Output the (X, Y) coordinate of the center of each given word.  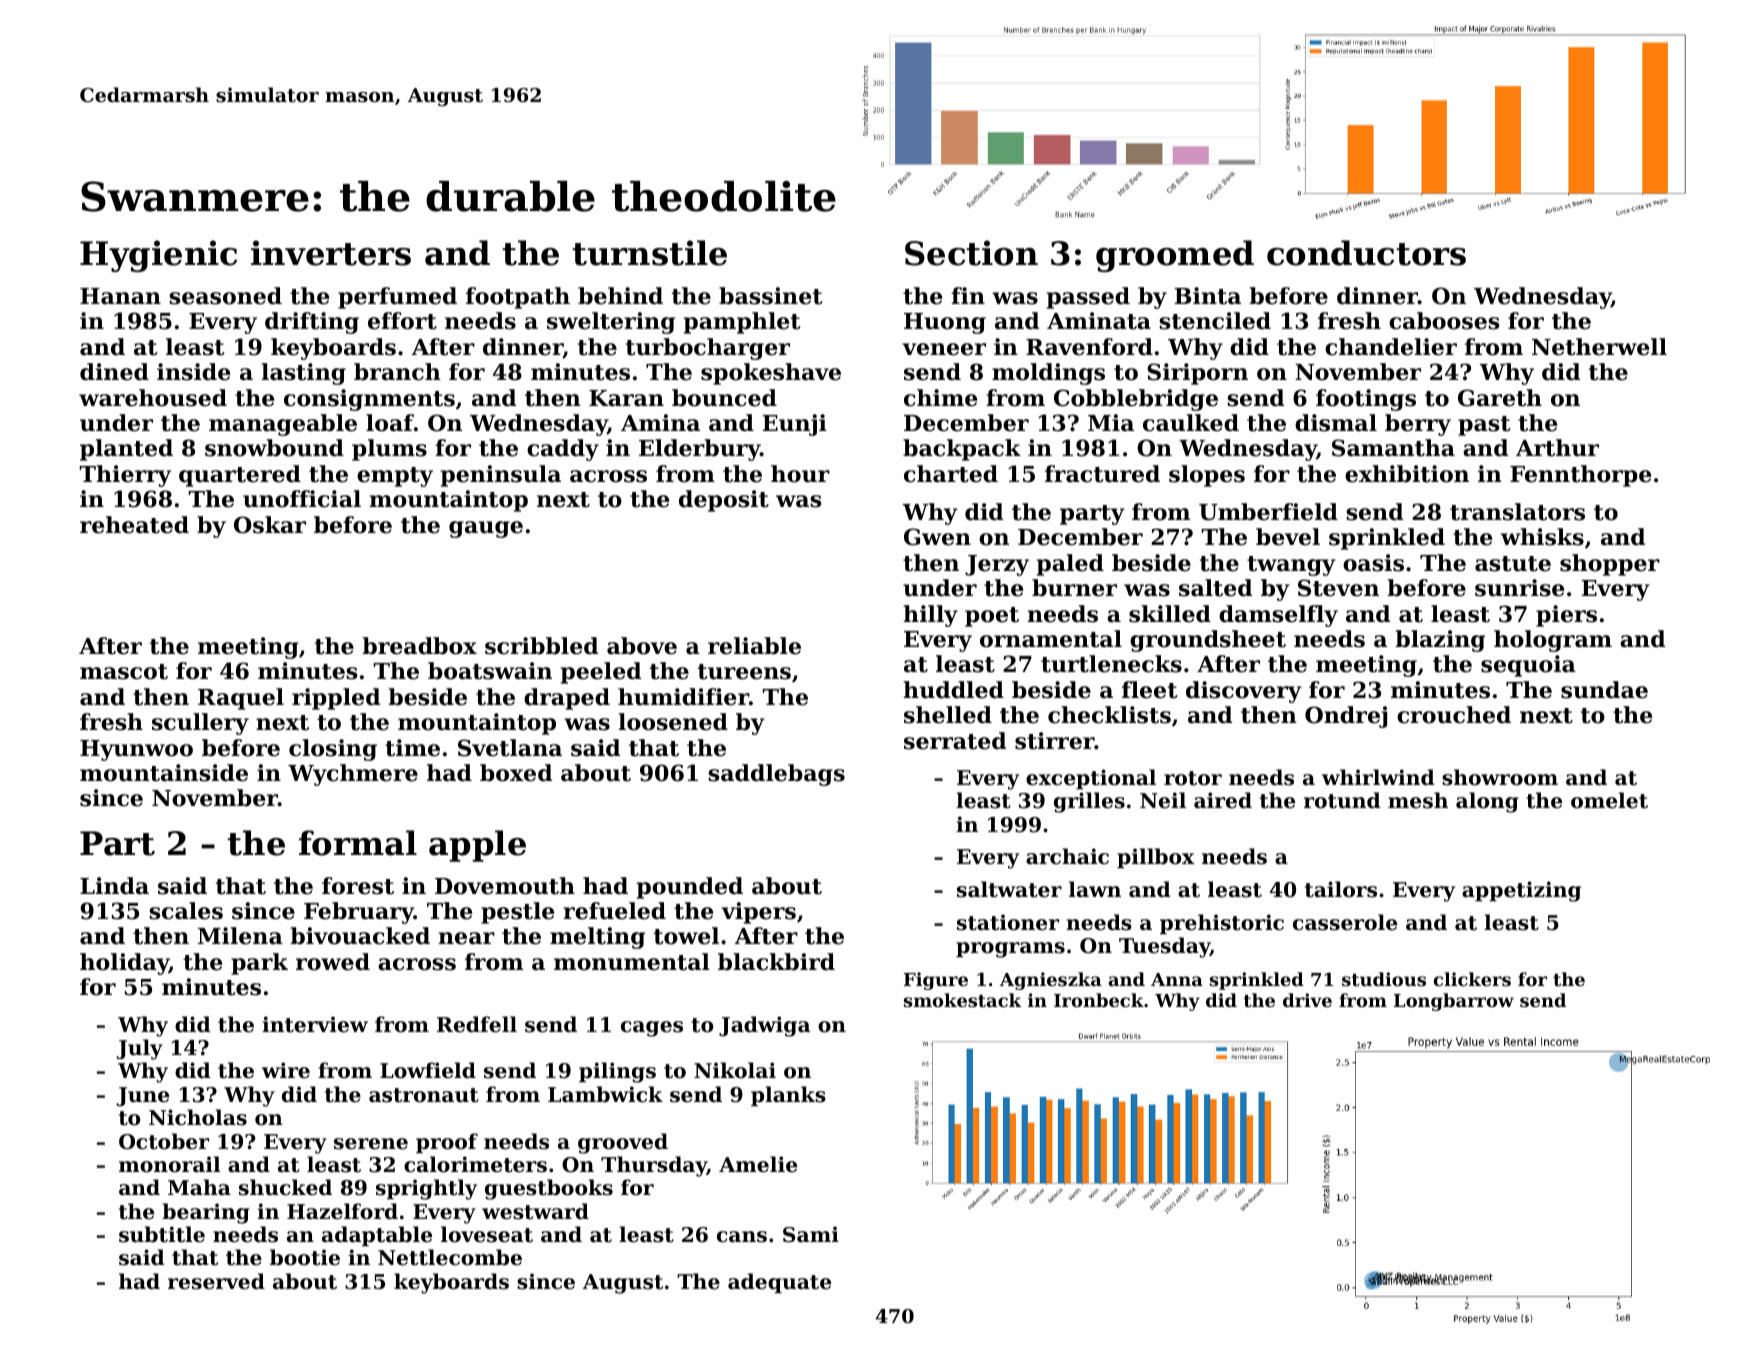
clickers (1472, 979)
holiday (124, 964)
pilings (617, 1072)
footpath (518, 298)
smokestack (962, 1000)
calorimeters (475, 1164)
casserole (1345, 922)
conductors (1366, 253)
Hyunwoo (136, 750)
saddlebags (776, 775)
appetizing (1521, 891)
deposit (724, 501)
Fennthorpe (1580, 476)
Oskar (270, 525)
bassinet (771, 296)
